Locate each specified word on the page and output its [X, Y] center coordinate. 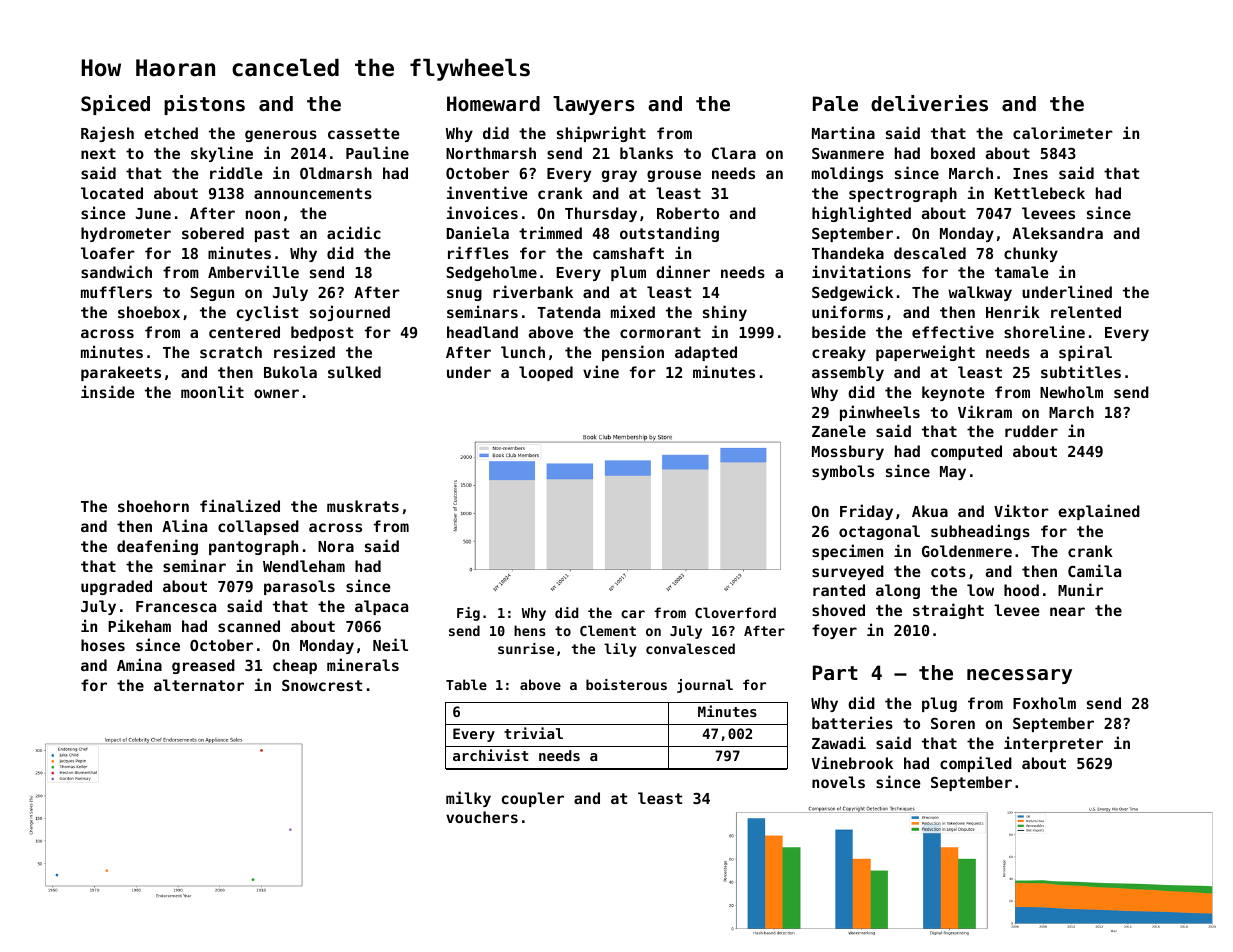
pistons [204, 105]
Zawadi [839, 742]
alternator [199, 685]
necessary [1019, 676]
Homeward [493, 104]
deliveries [929, 103]
